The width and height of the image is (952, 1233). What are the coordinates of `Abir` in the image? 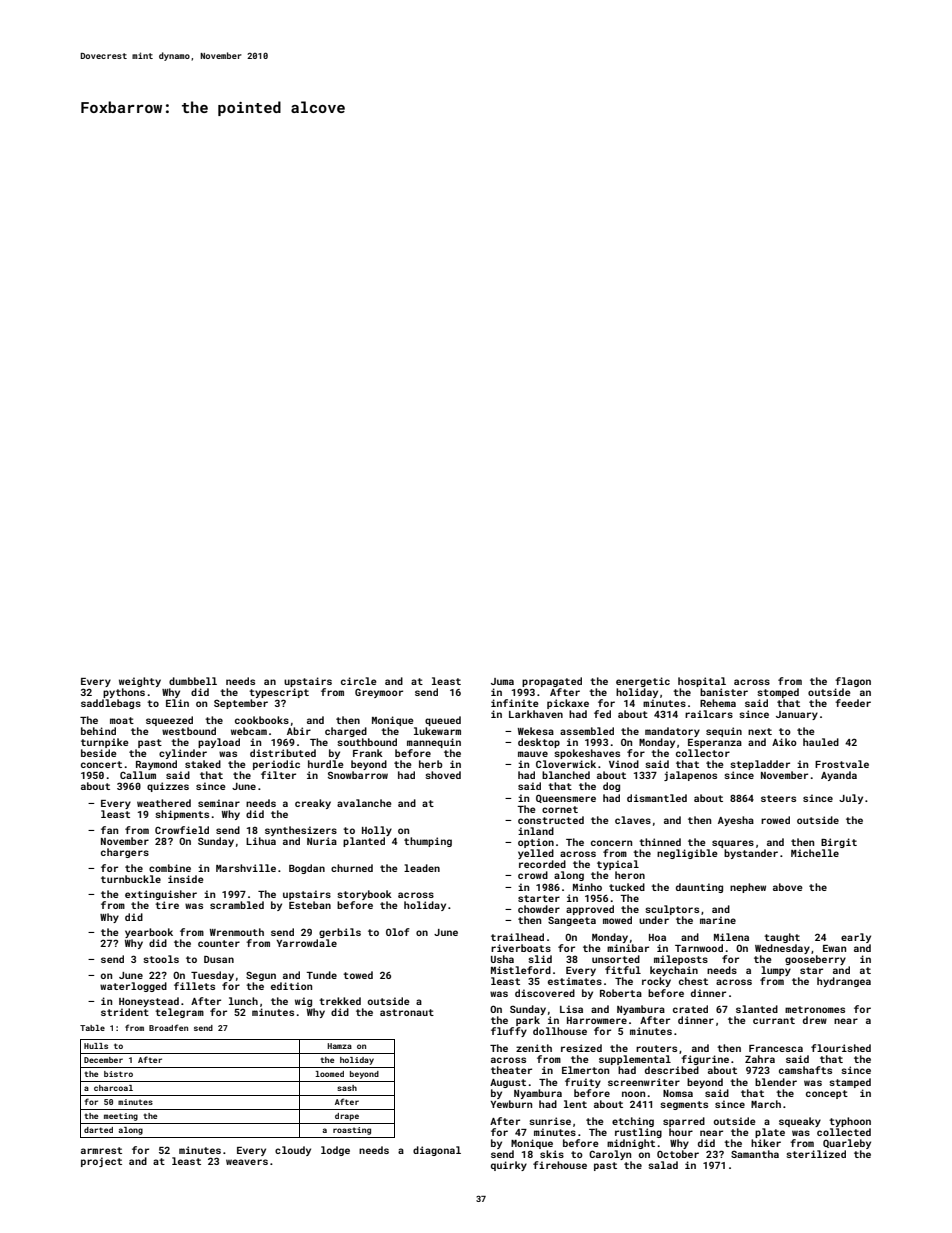 It's located at (299, 731).
